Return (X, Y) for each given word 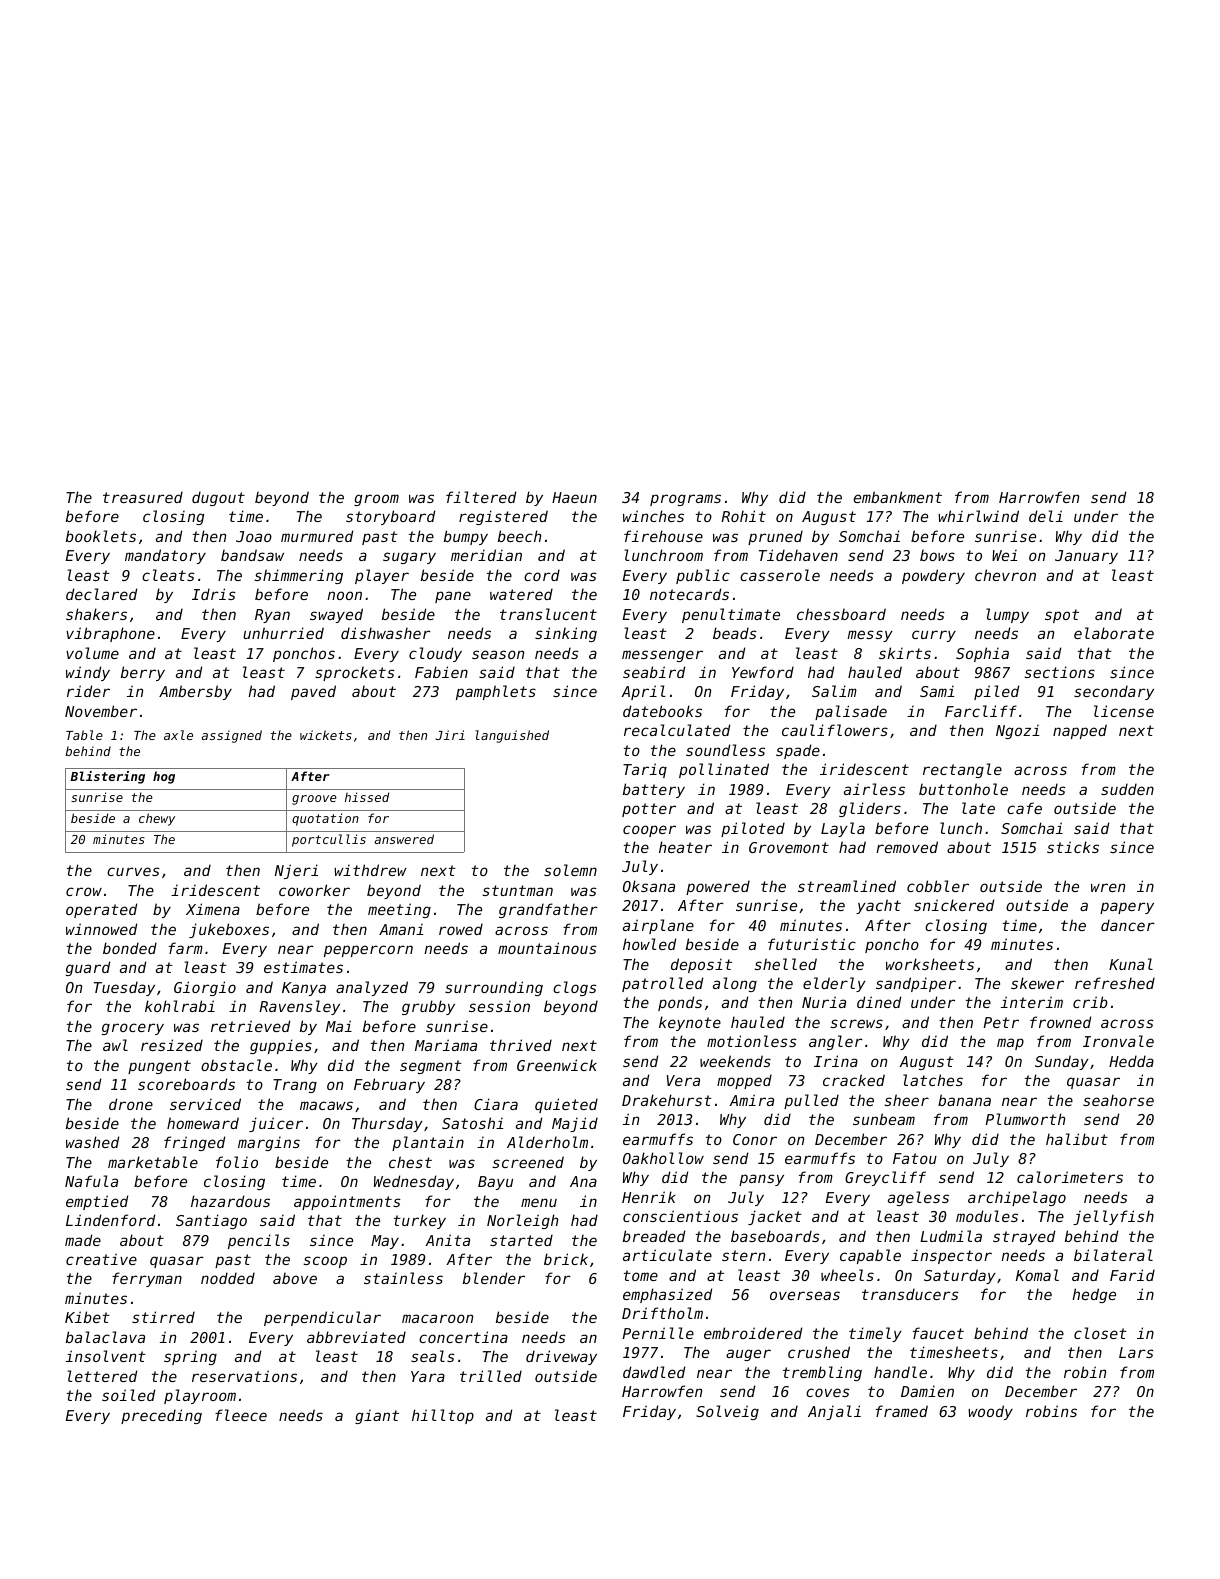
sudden (1127, 789)
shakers (96, 614)
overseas (805, 1295)
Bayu (495, 1183)
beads (735, 633)
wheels (847, 1275)
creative (101, 1259)
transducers (910, 1294)
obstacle (236, 1065)
